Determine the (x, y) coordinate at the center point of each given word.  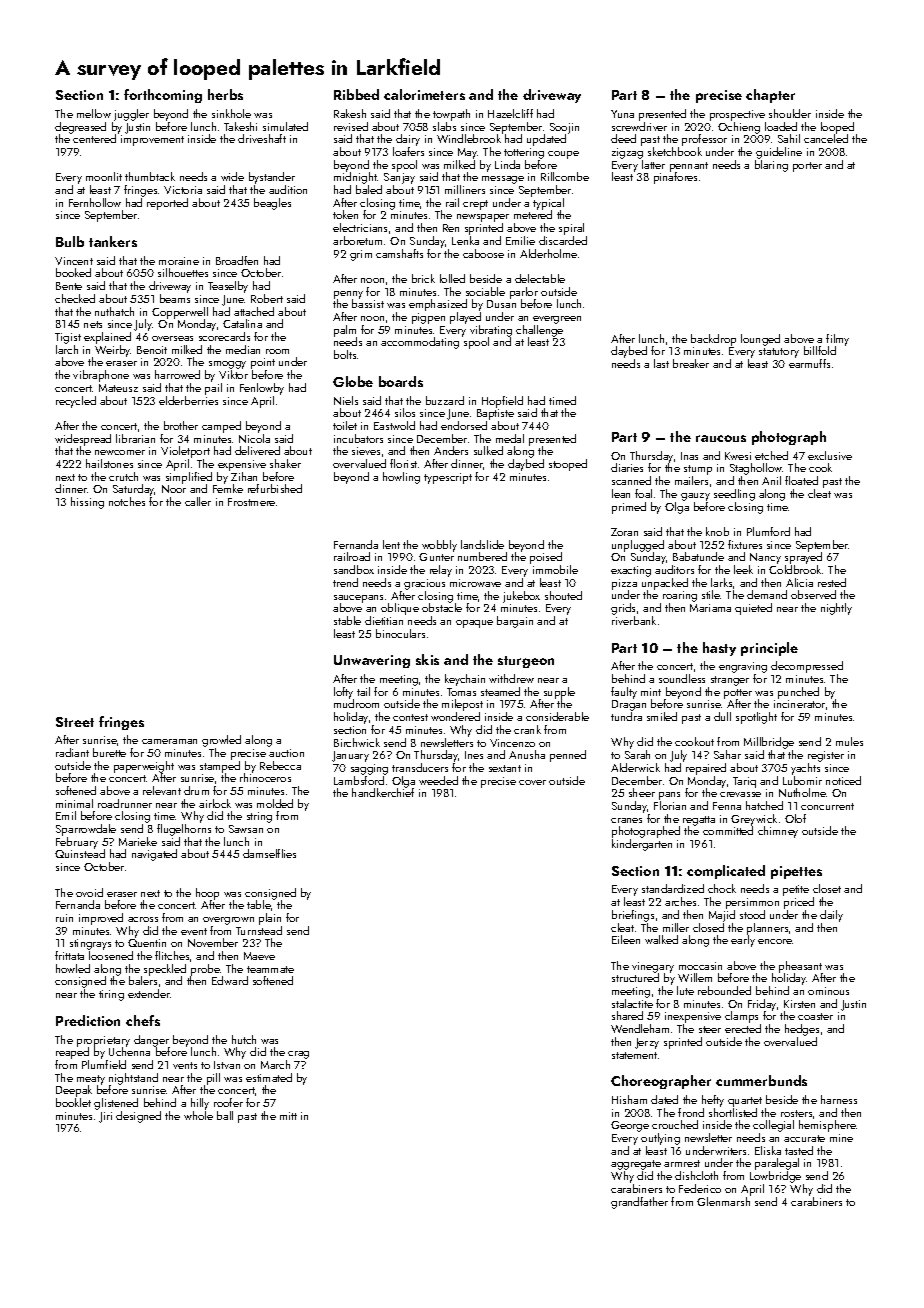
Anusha (527, 754)
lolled (452, 278)
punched (798, 693)
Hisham (629, 1099)
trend (345, 582)
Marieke (138, 841)
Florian (670, 805)
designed (138, 1117)
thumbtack (150, 176)
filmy (837, 340)
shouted (563, 595)
